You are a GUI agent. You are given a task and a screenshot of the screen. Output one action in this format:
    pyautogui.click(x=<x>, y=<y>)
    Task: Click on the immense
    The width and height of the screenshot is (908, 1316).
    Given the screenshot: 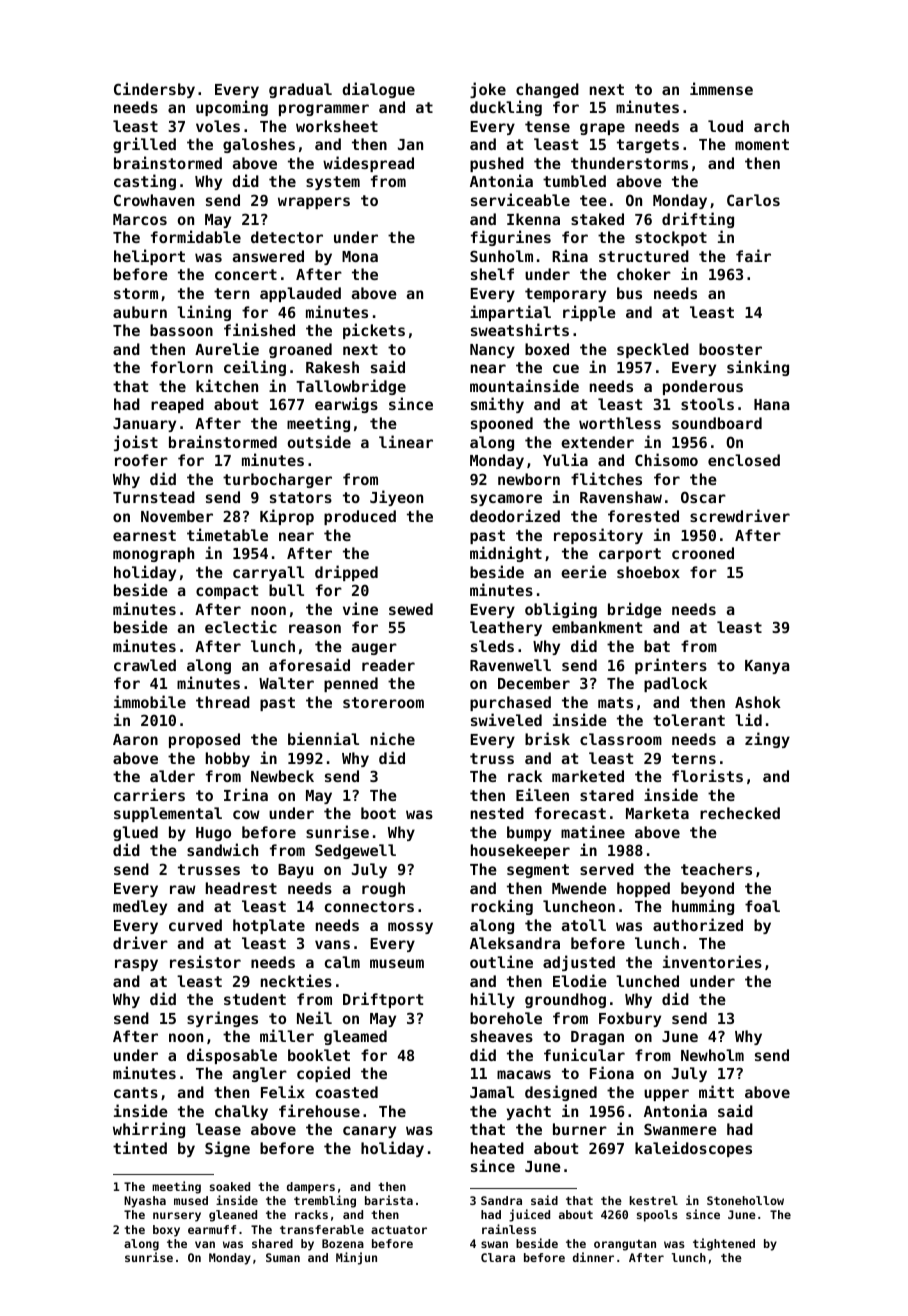 What is the action you would take?
    pyautogui.click(x=721, y=88)
